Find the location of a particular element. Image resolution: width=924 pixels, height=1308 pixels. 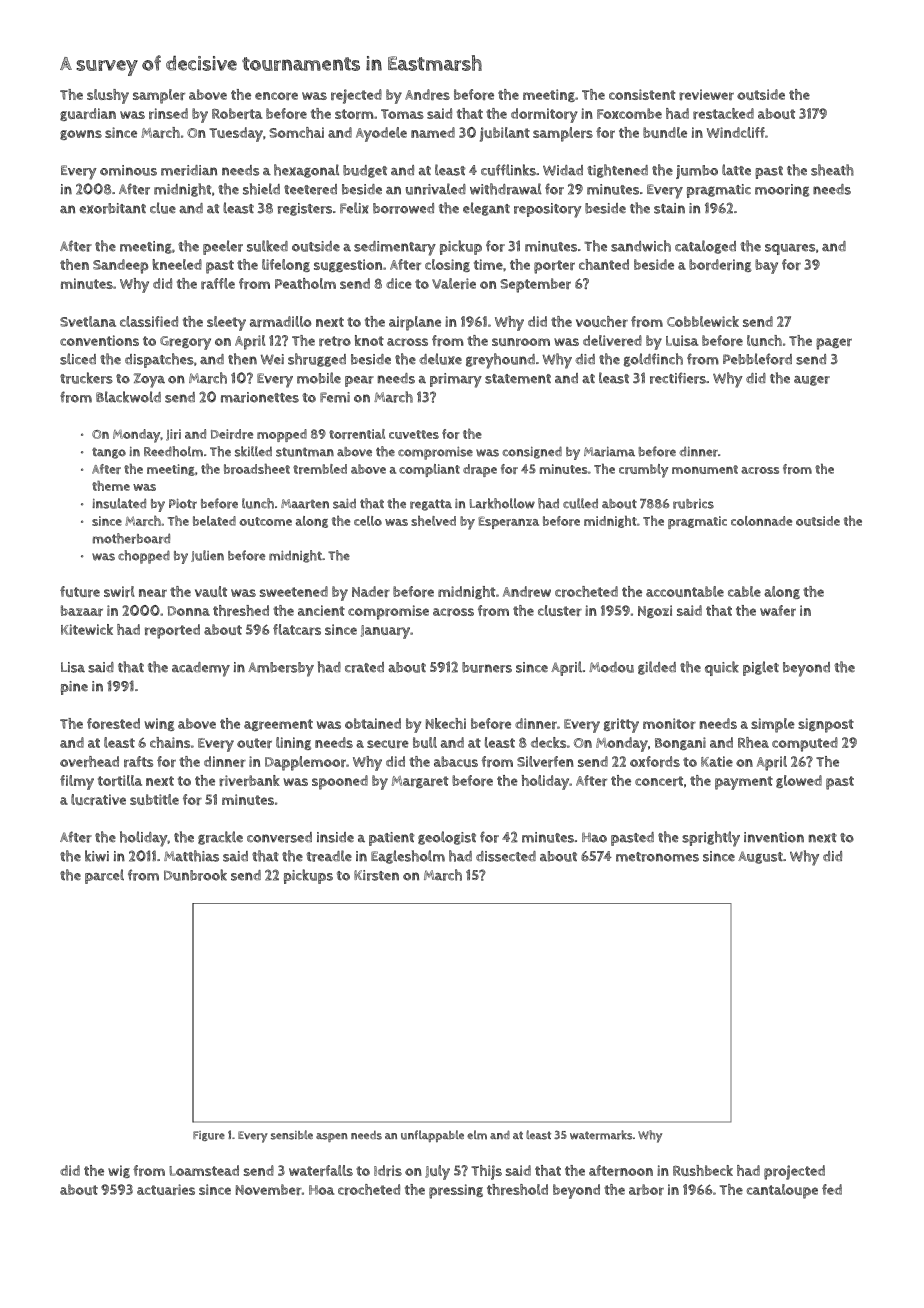

academy is located at coordinates (201, 669).
